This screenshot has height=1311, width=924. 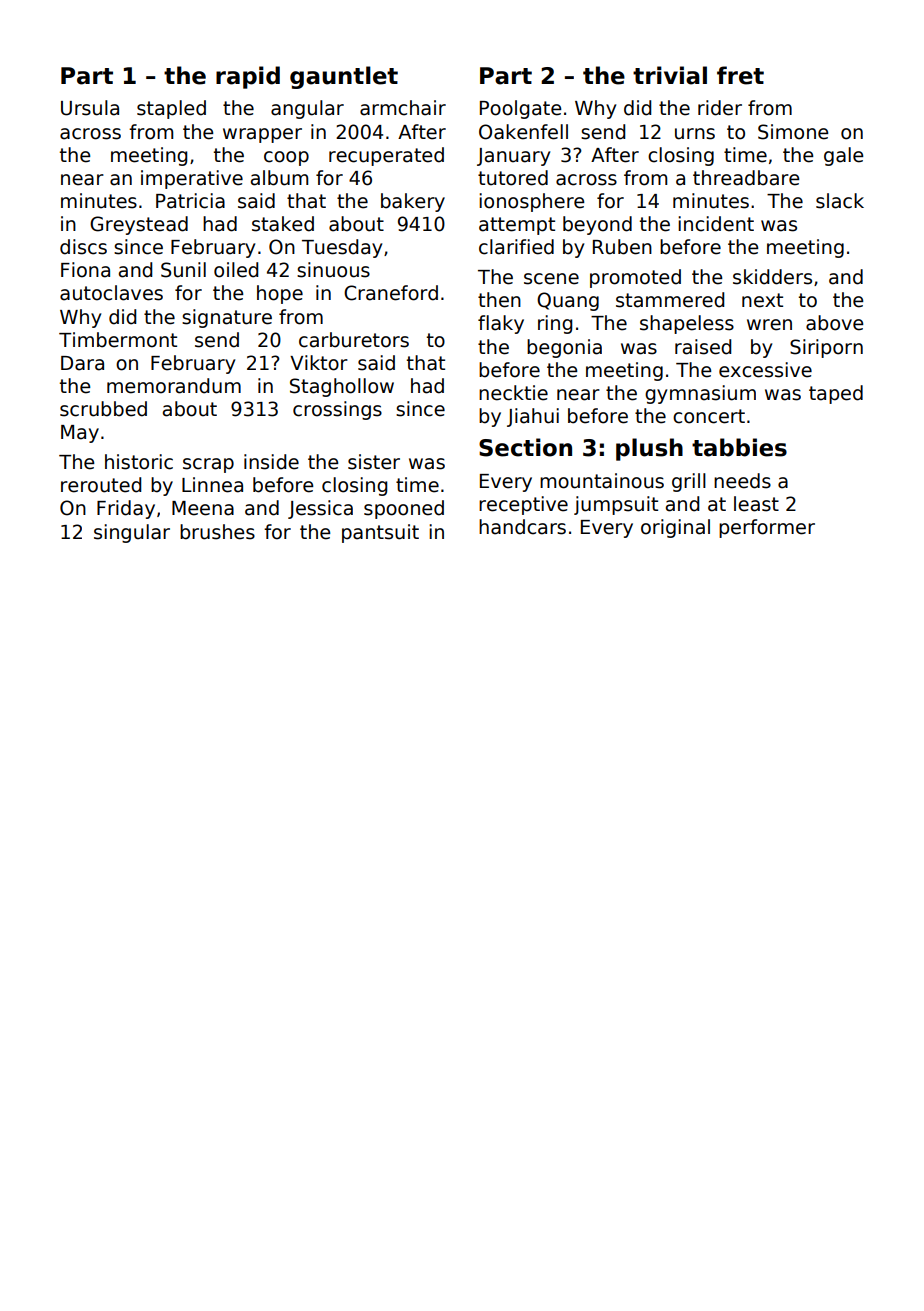 What do you see at coordinates (772, 277) in the screenshot?
I see `skidders` at bounding box center [772, 277].
